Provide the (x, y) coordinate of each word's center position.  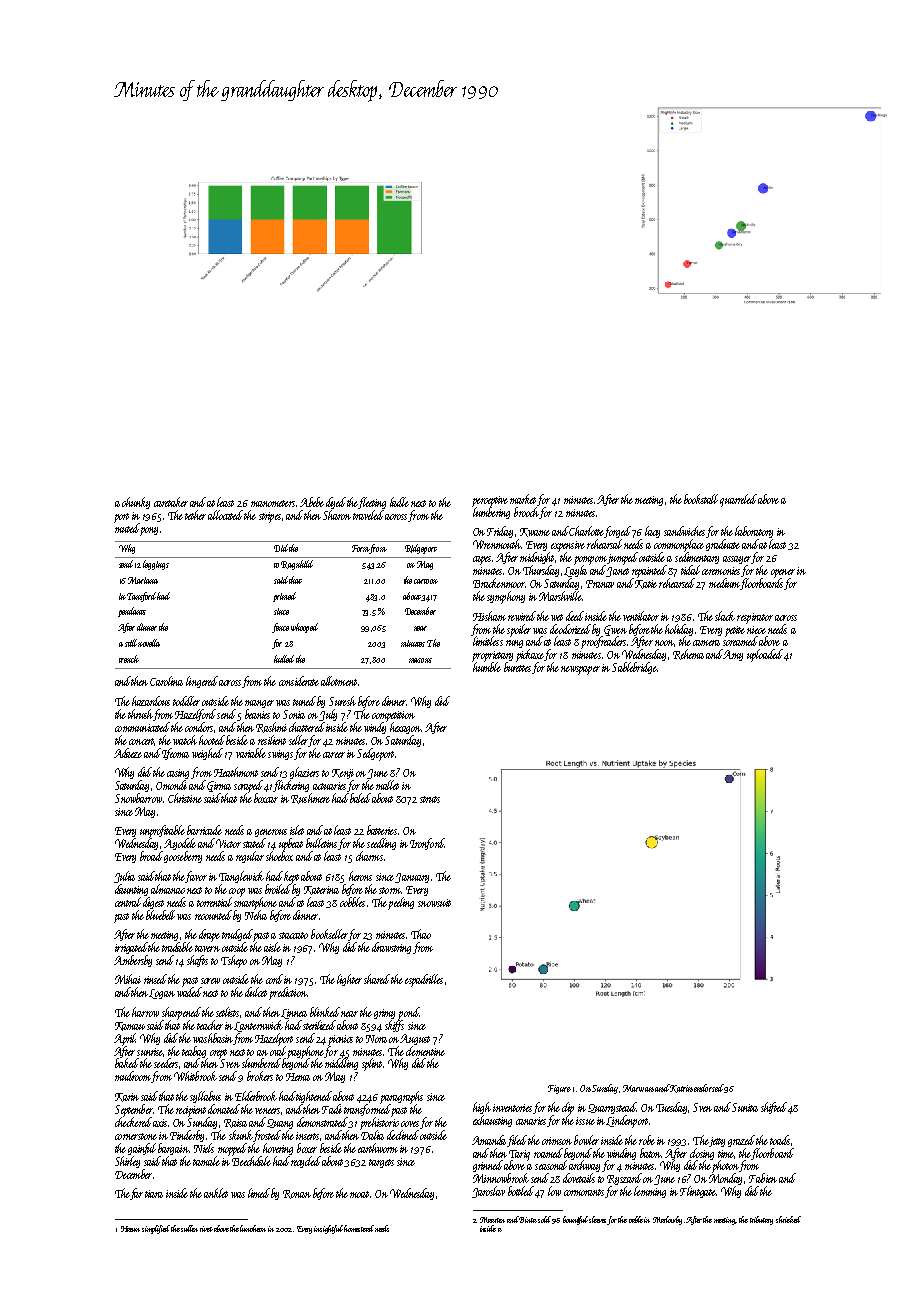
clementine (425, 1051)
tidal (690, 570)
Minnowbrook (501, 1178)
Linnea (294, 1014)
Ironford (427, 844)
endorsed (709, 1088)
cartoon (426, 581)
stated (254, 843)
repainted (650, 571)
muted (127, 528)
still (131, 643)
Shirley (127, 1162)
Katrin (681, 1089)
